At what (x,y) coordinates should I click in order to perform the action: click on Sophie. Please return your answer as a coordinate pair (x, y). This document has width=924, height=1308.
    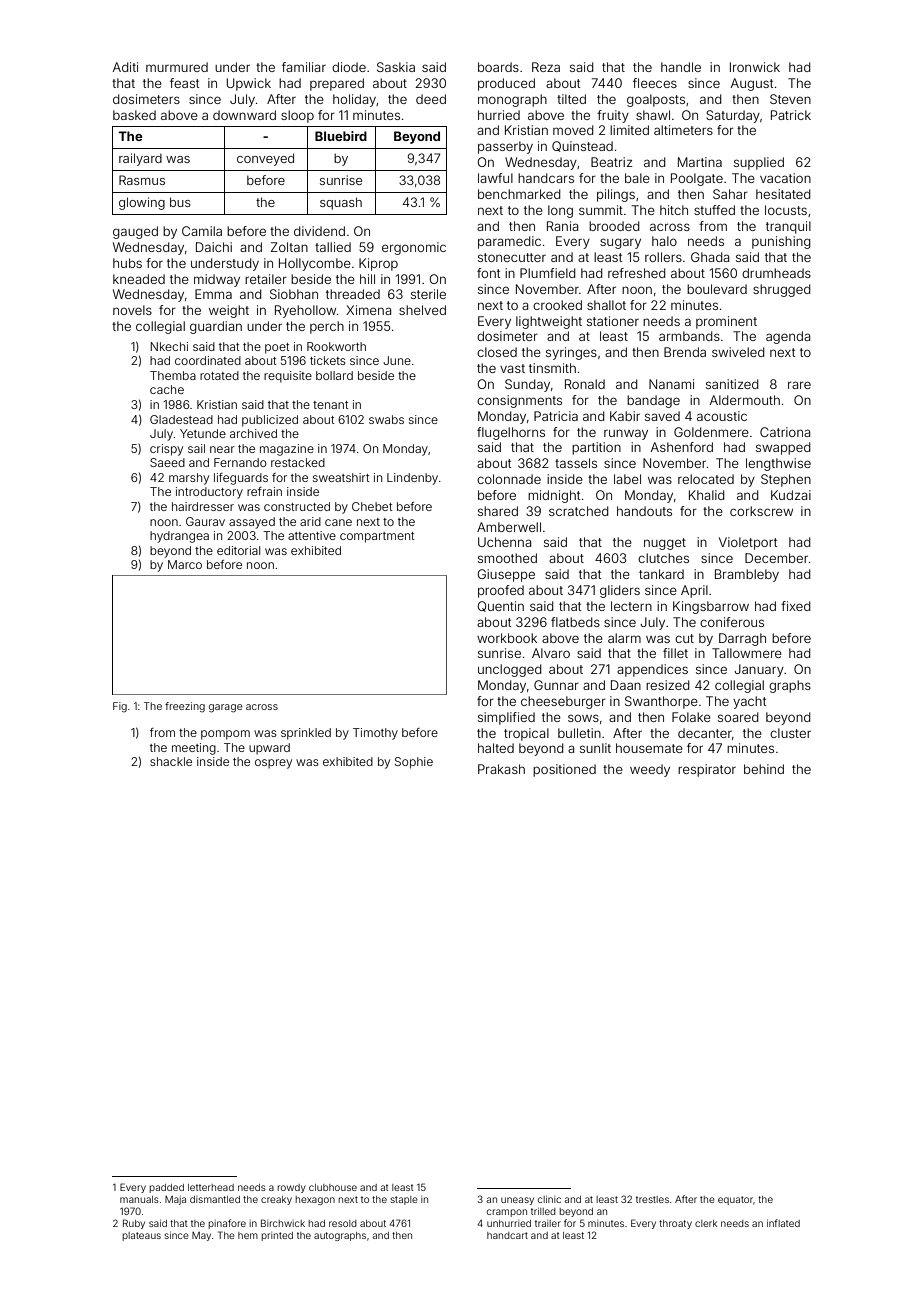
    Looking at the image, I should click on (414, 763).
